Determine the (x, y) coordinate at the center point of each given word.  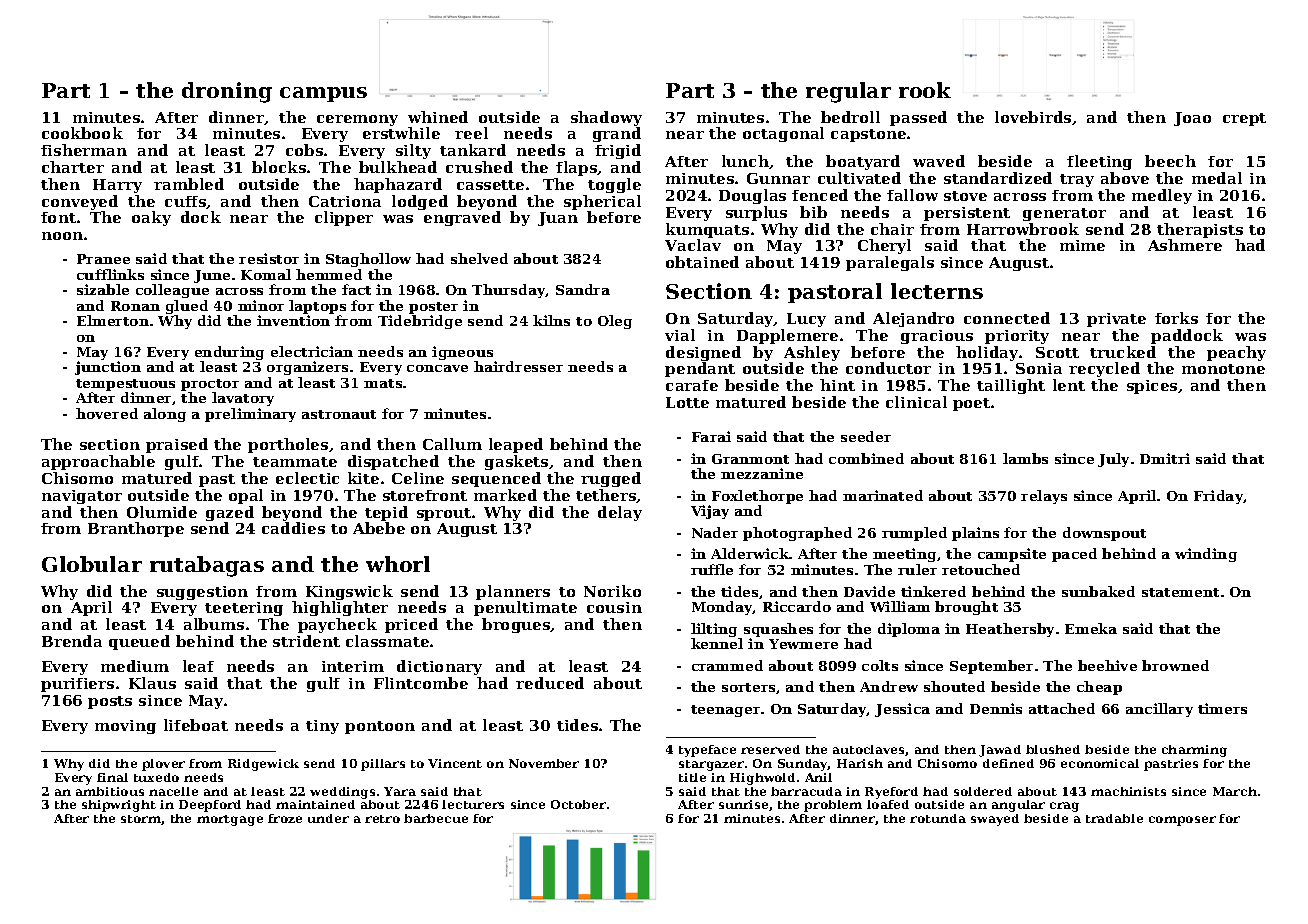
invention (293, 320)
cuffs (185, 201)
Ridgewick (263, 765)
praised (177, 445)
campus (323, 94)
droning (227, 92)
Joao (1192, 119)
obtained (702, 262)
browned (1175, 665)
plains (975, 534)
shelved (479, 258)
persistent (967, 214)
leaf (198, 666)
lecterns (937, 291)
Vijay (710, 512)
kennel (717, 643)
